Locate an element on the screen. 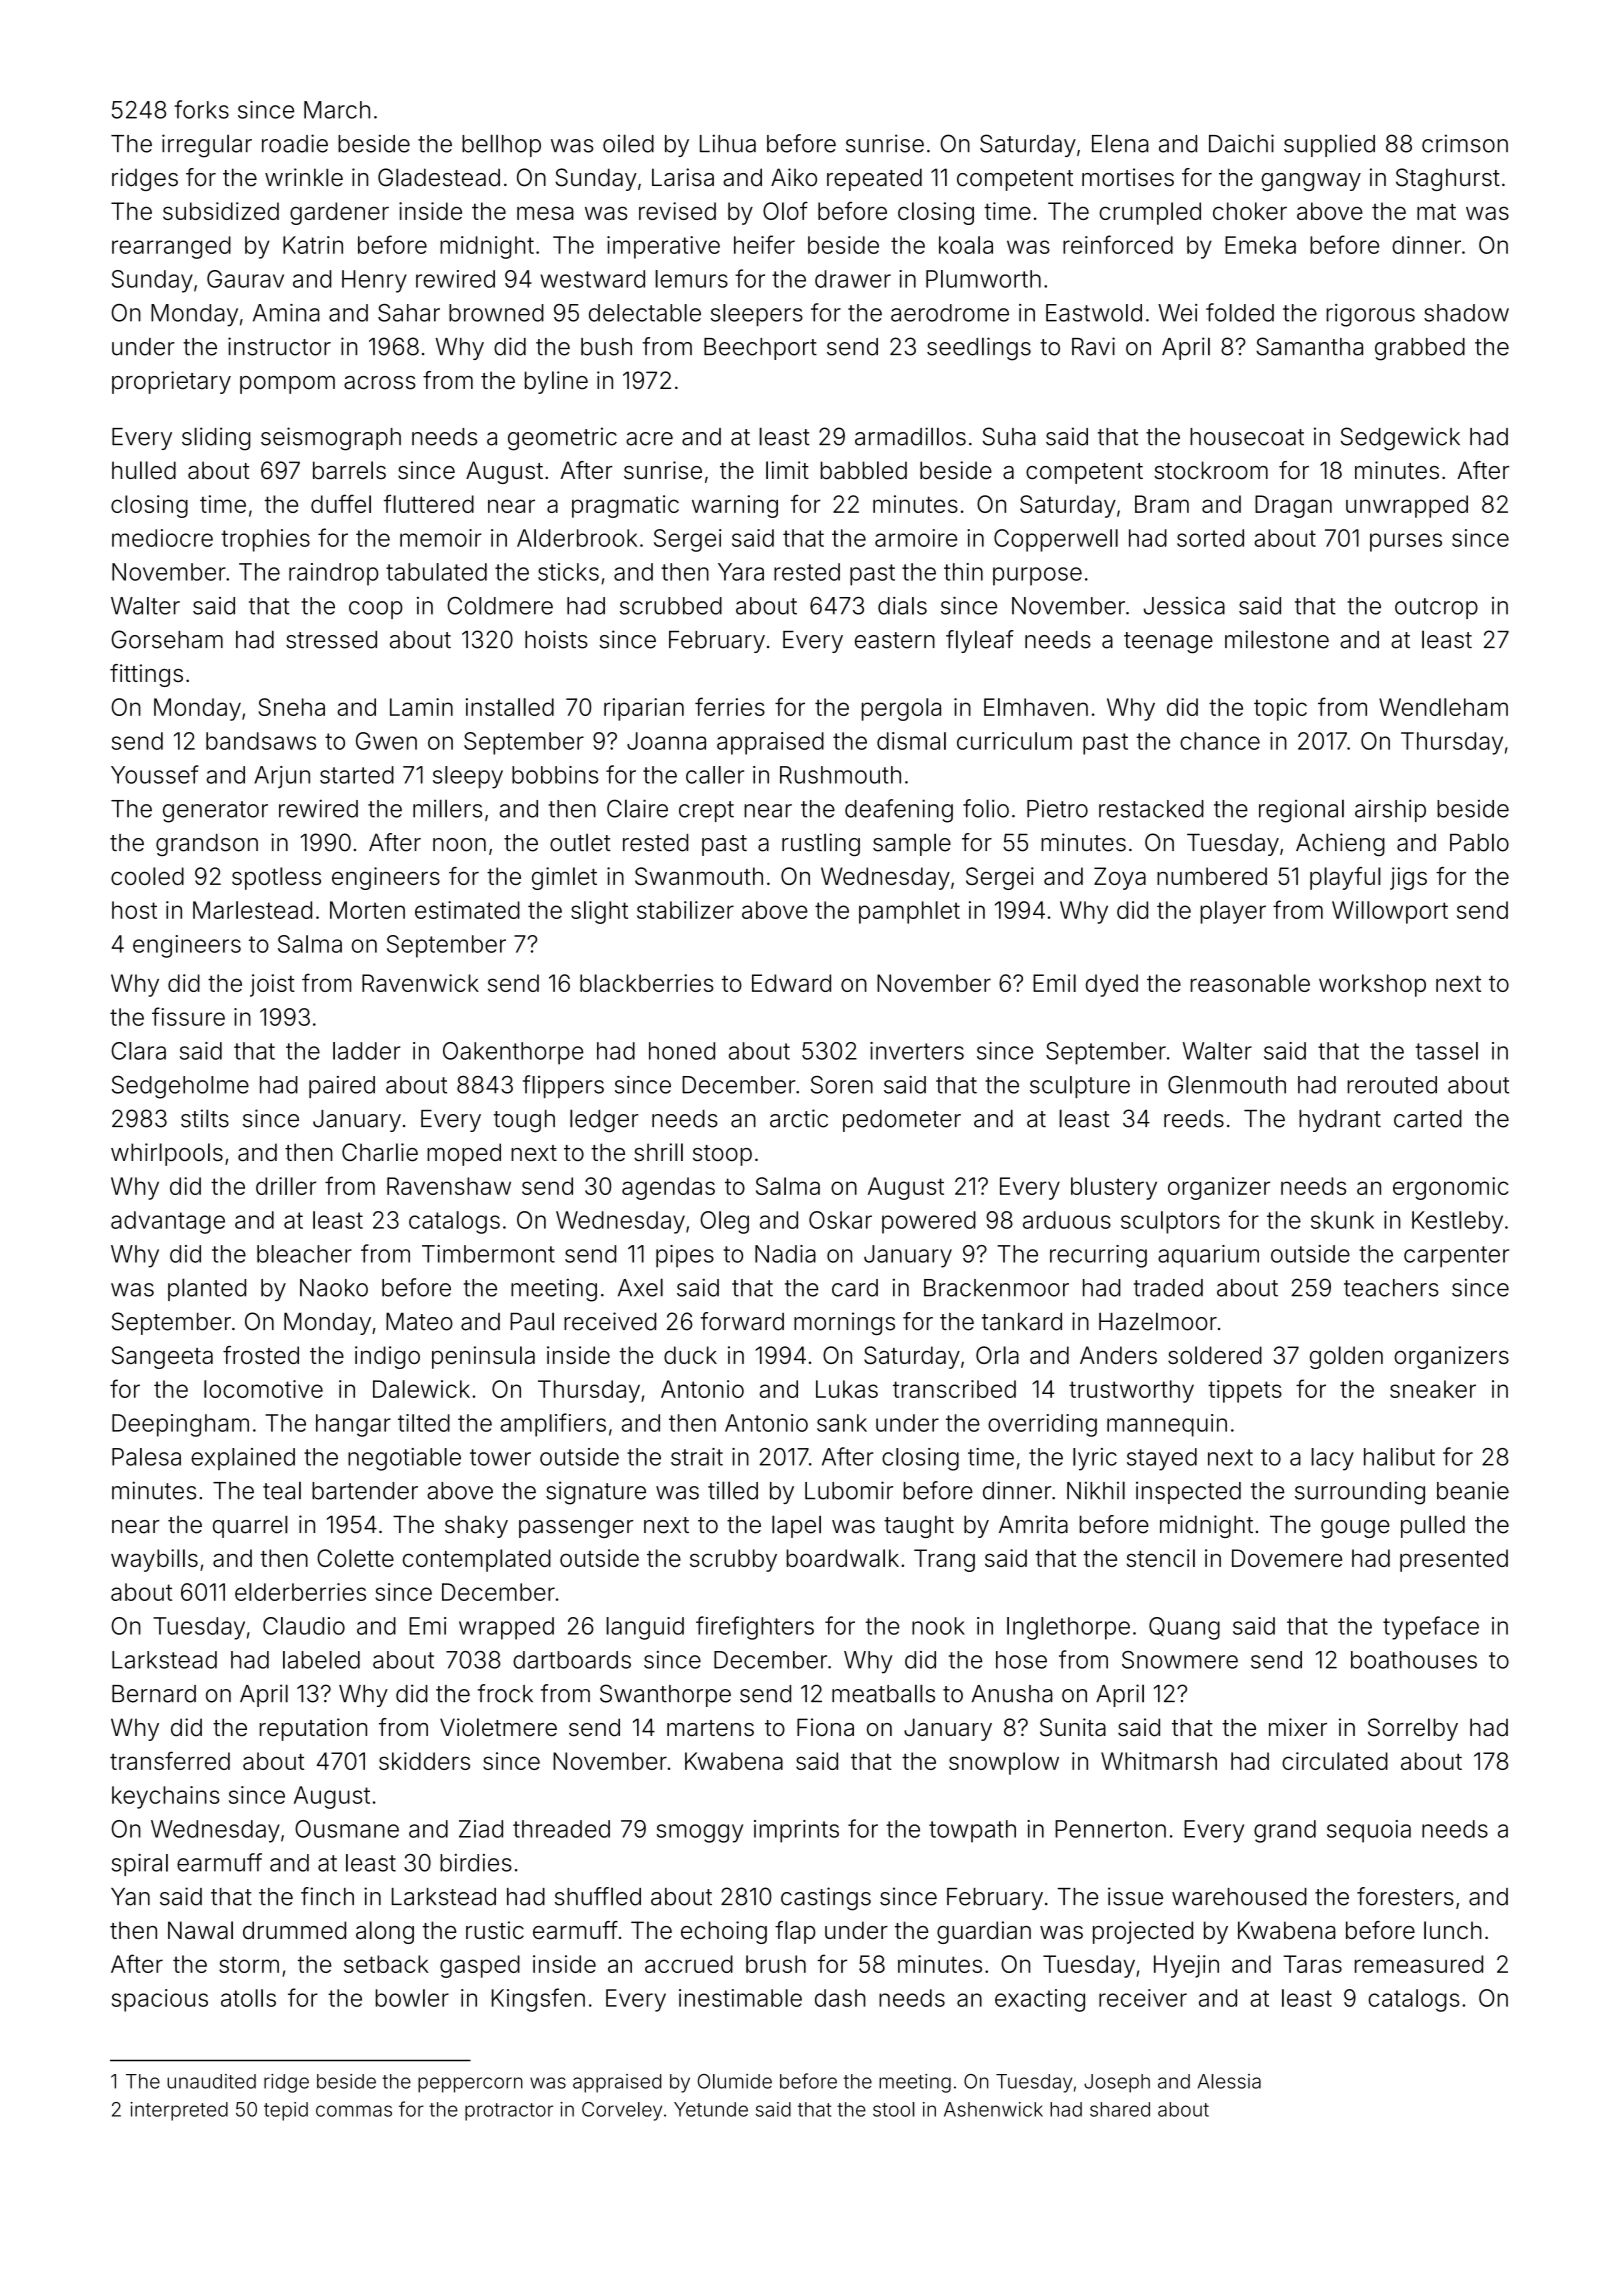 Image resolution: width=1620 pixels, height=2292 pixels. rearranged is located at coordinates (171, 247).
